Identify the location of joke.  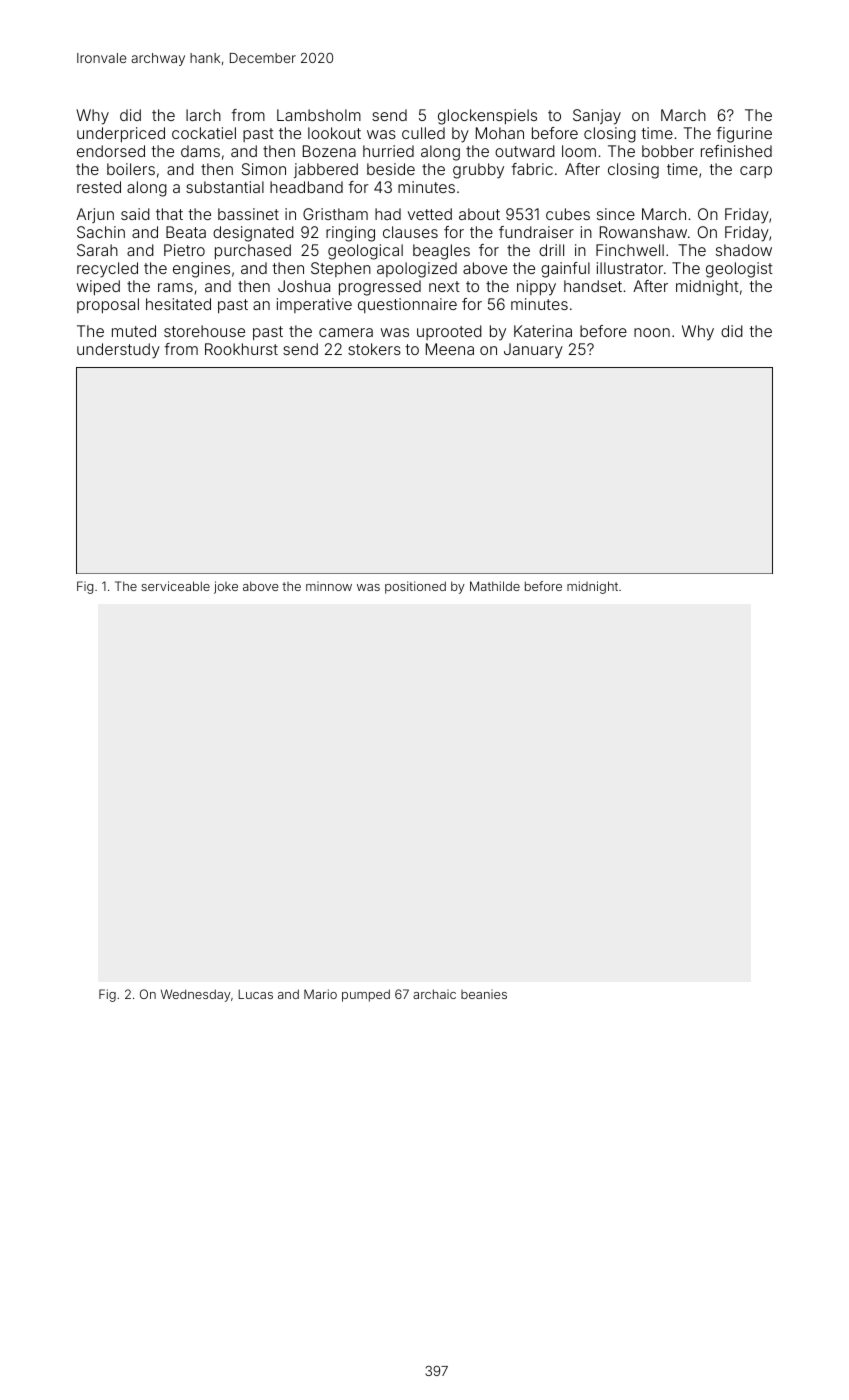
(226, 587).
